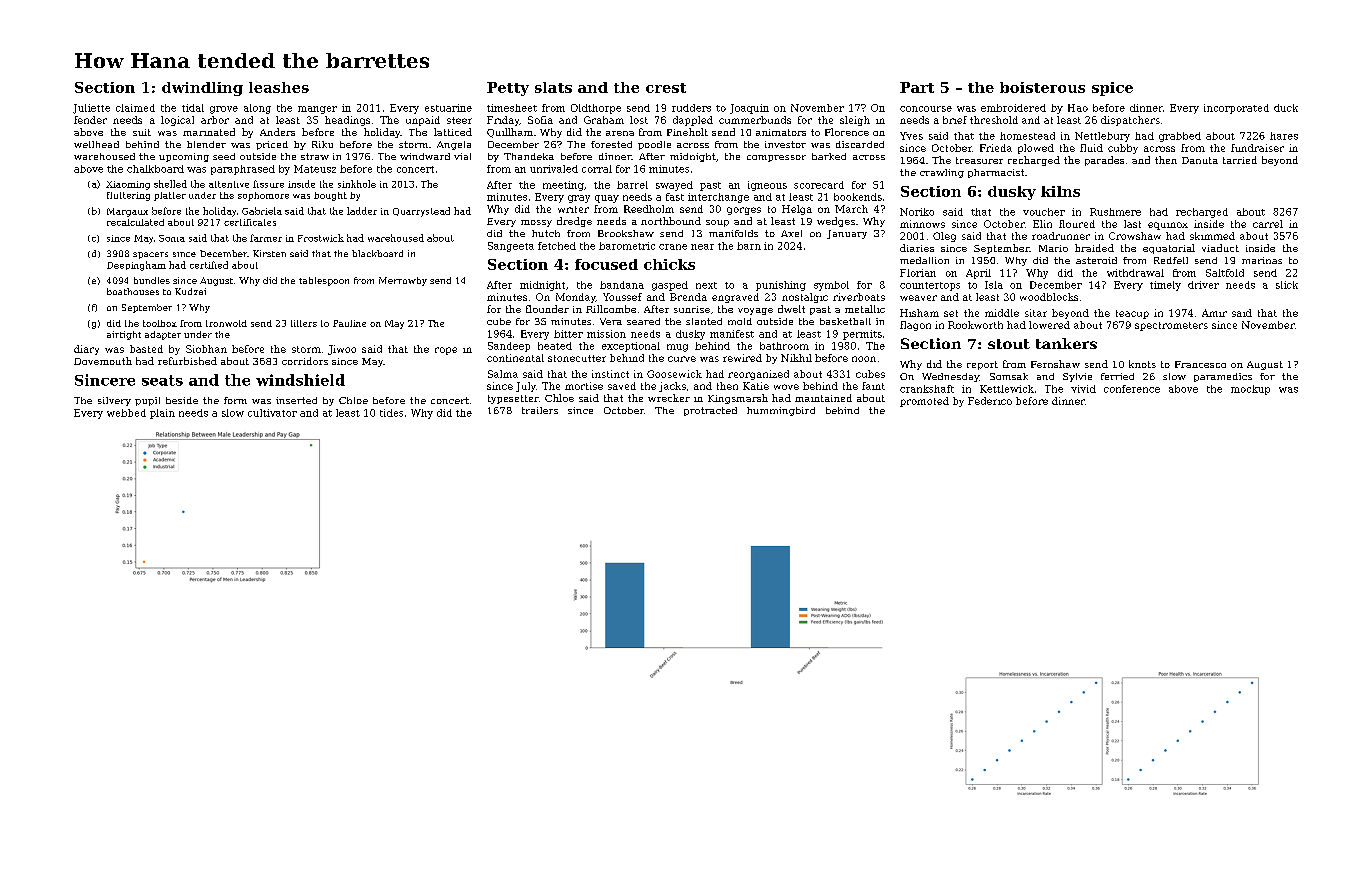 The width and height of the screenshot is (1372, 887). What do you see at coordinates (781, 411) in the screenshot?
I see `hummingbird` at bounding box center [781, 411].
